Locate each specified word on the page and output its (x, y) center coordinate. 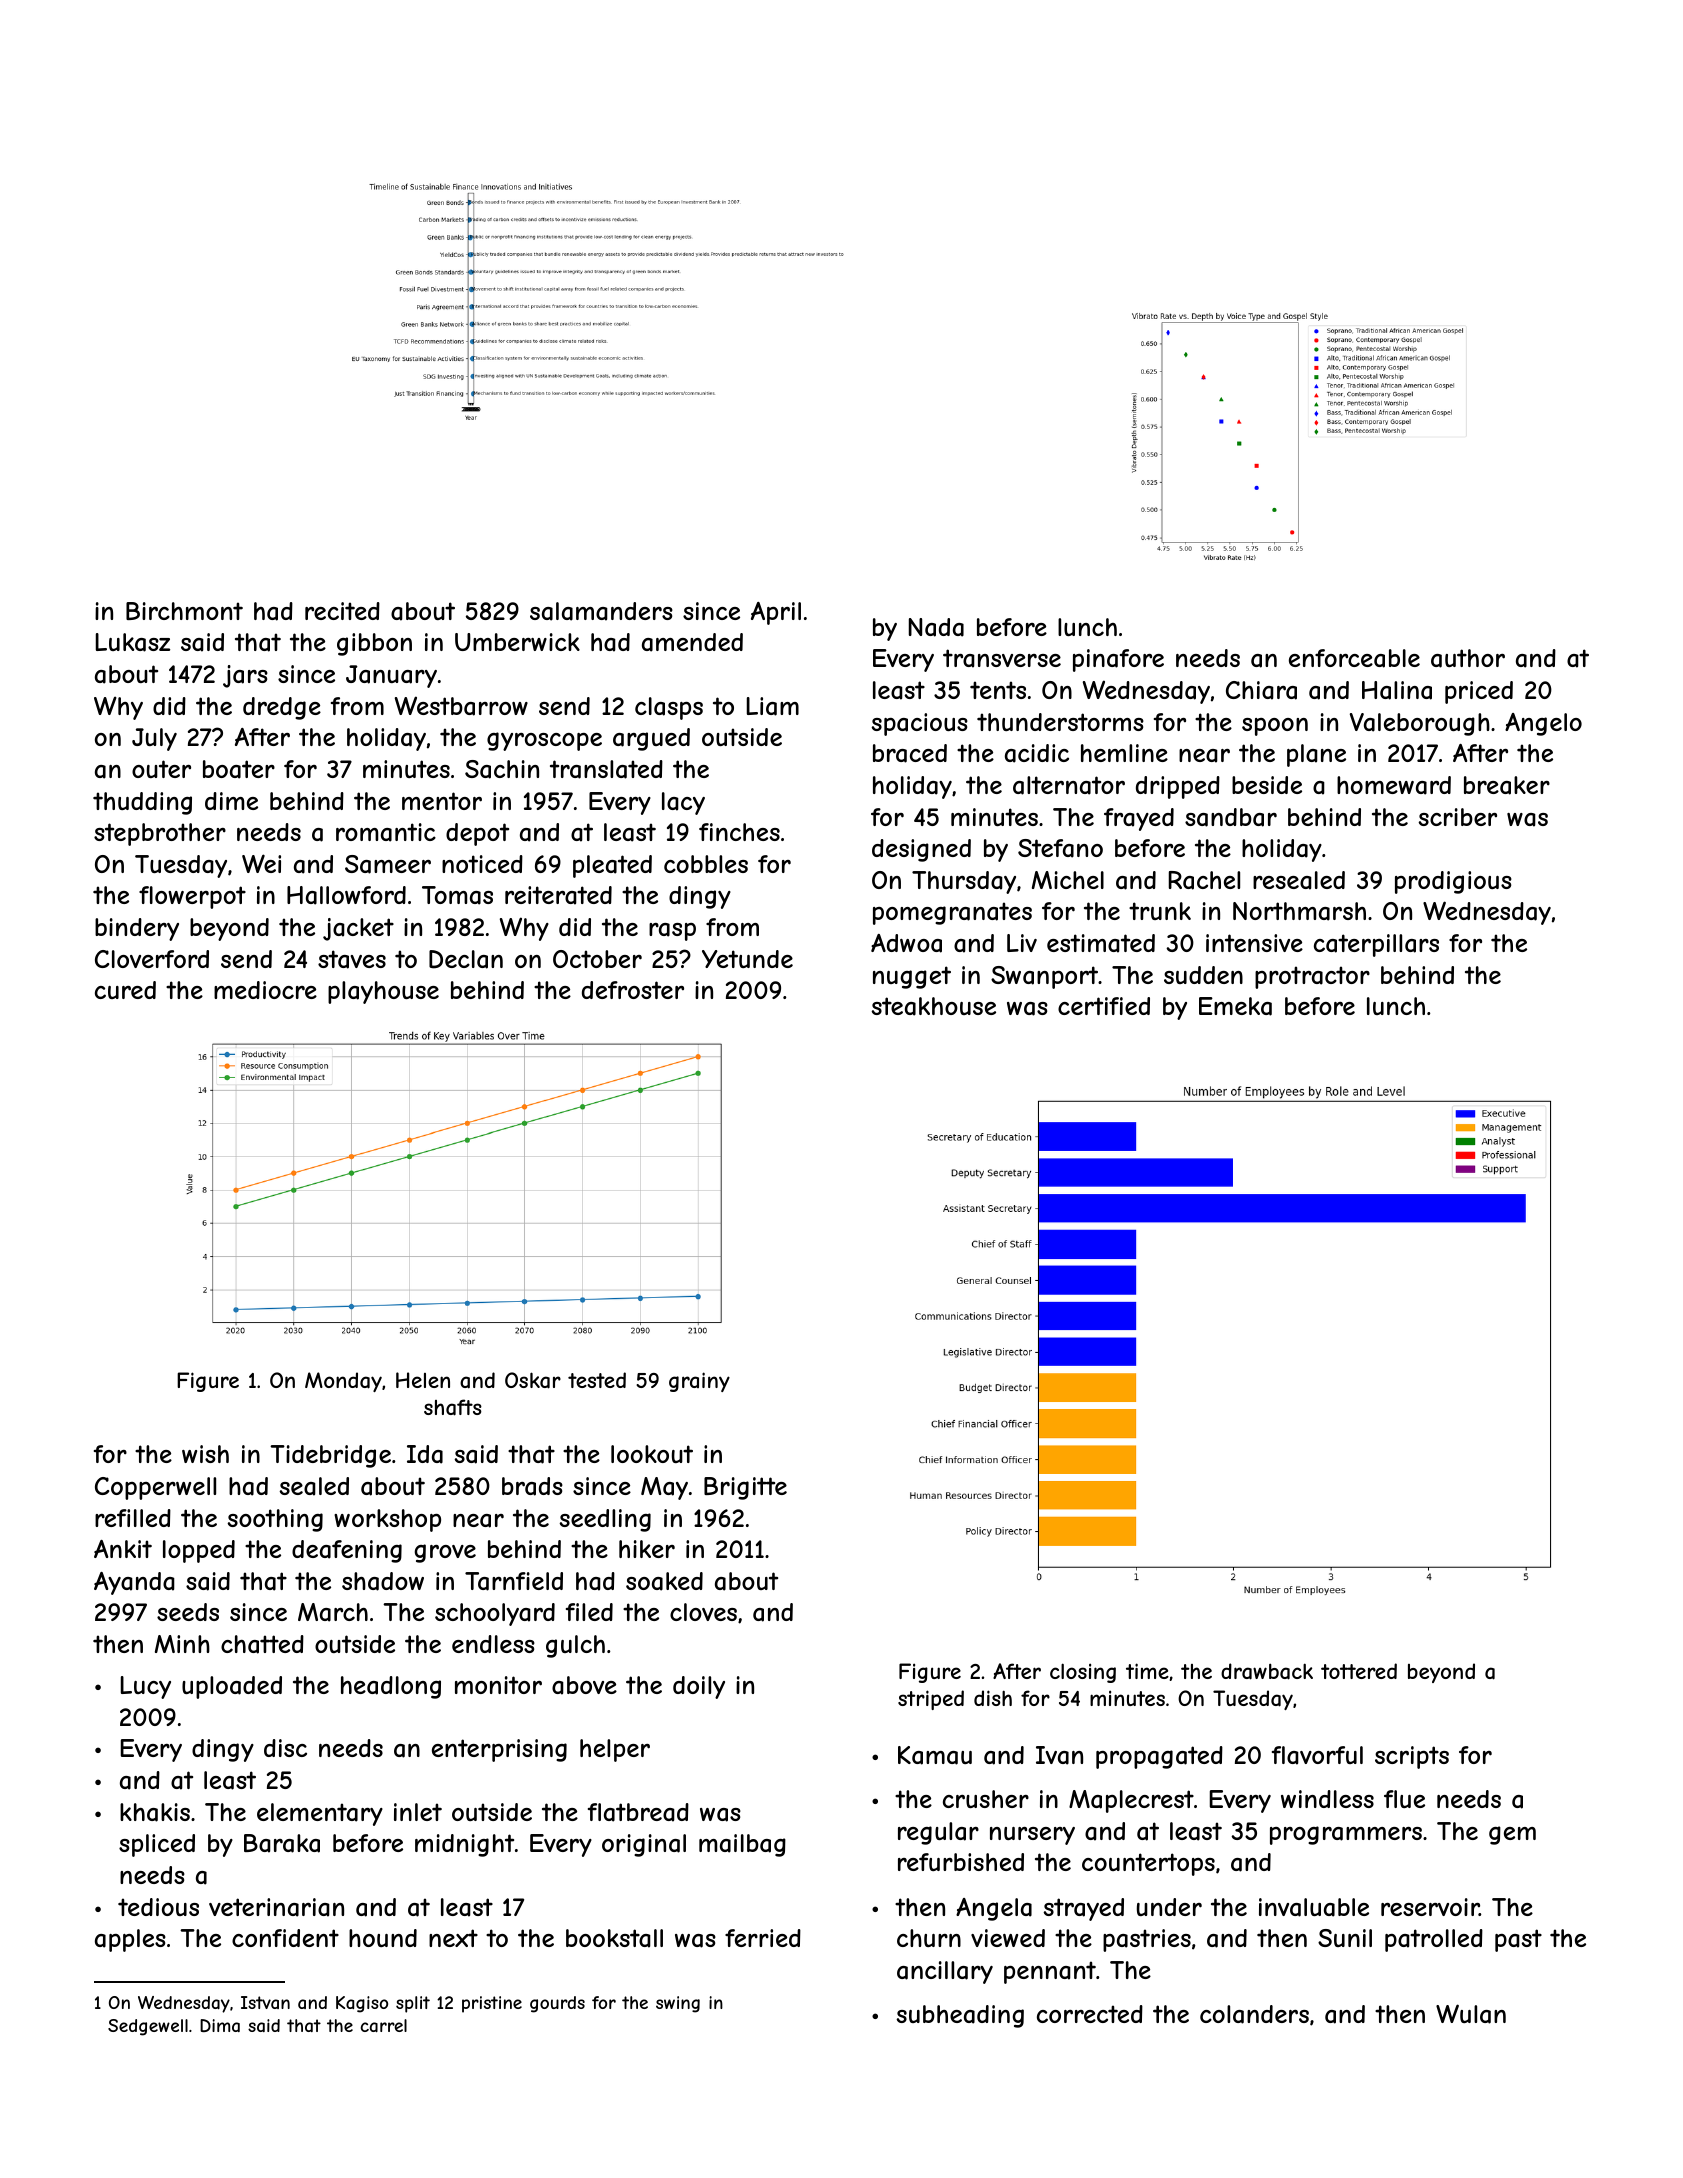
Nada (936, 627)
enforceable (1354, 658)
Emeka (1235, 1006)
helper (615, 1750)
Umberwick (517, 642)
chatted (262, 1644)
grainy (699, 1382)
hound (383, 1938)
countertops (1148, 1864)
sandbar (1231, 817)
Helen (423, 1380)
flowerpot (192, 897)
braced (910, 753)
